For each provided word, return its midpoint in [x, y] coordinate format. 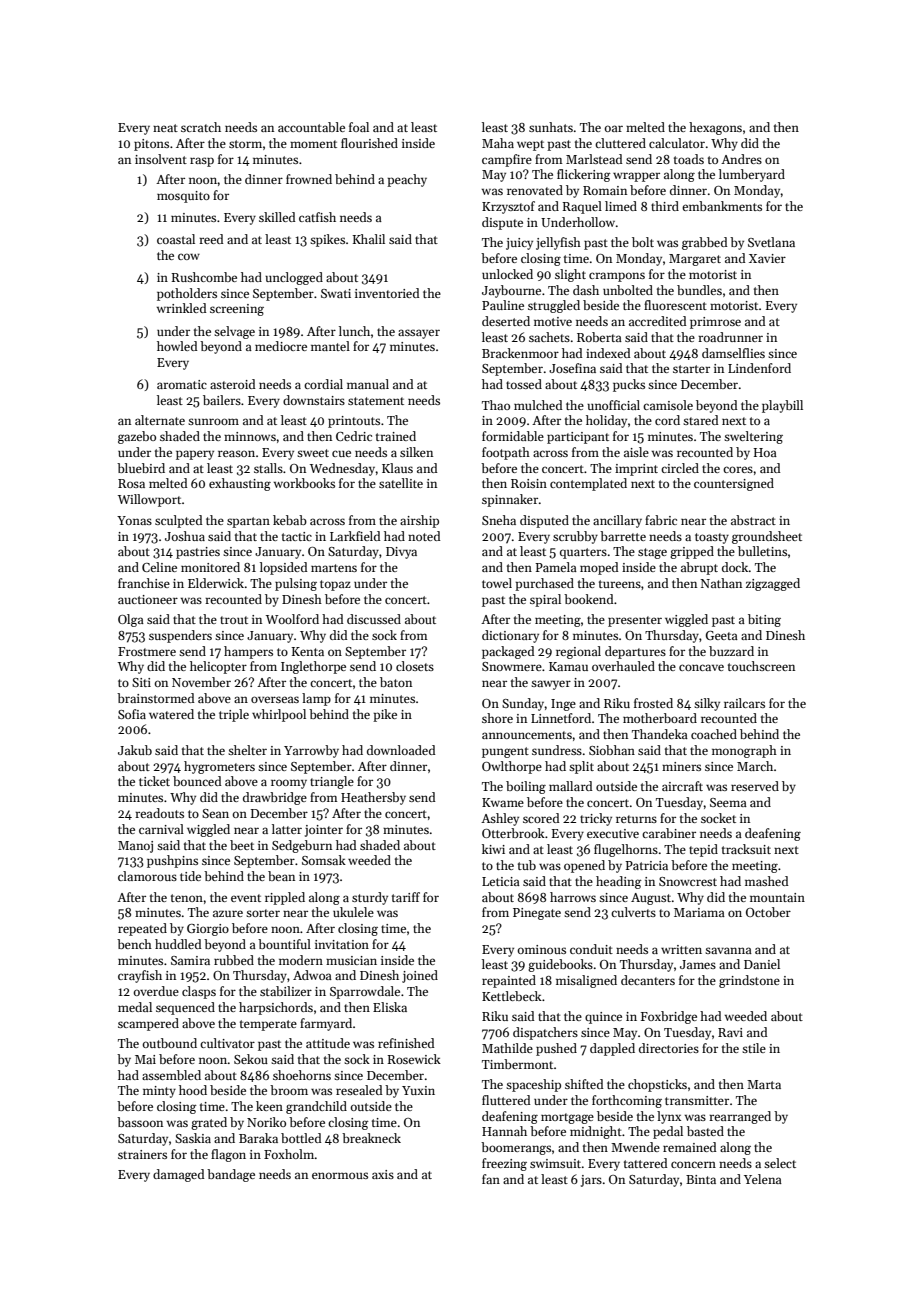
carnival [161, 829]
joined [420, 976]
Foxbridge [669, 1017]
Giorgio [208, 930]
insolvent [161, 159]
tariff [406, 897]
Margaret [695, 260]
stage [652, 553]
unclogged [294, 278]
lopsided [284, 568]
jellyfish [558, 243]
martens [334, 568]
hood [193, 1090]
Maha [498, 143]
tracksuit [746, 849]
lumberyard [752, 175]
